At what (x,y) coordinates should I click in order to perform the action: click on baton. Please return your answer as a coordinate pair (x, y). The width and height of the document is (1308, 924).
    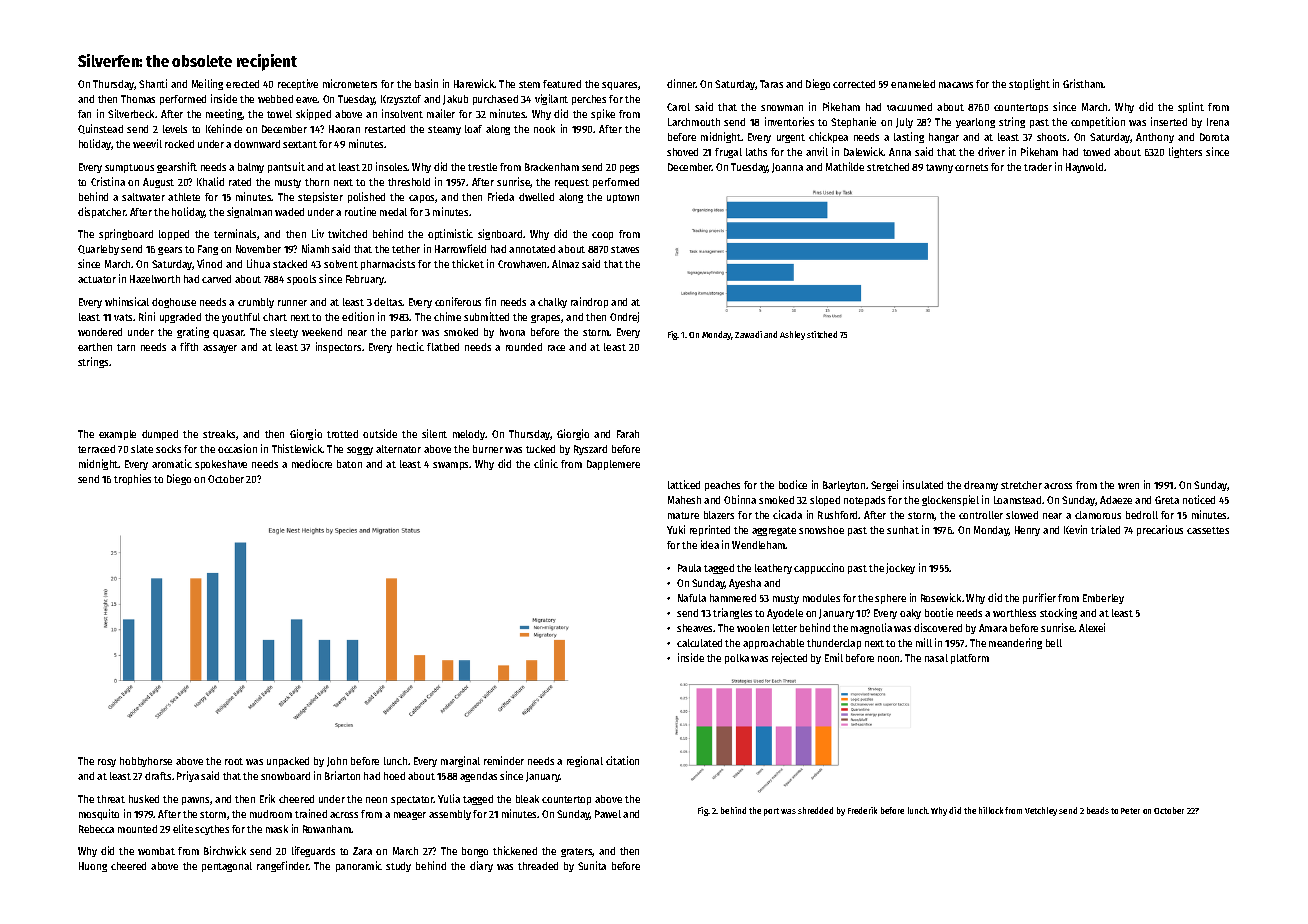
    Looking at the image, I should click on (349, 464).
